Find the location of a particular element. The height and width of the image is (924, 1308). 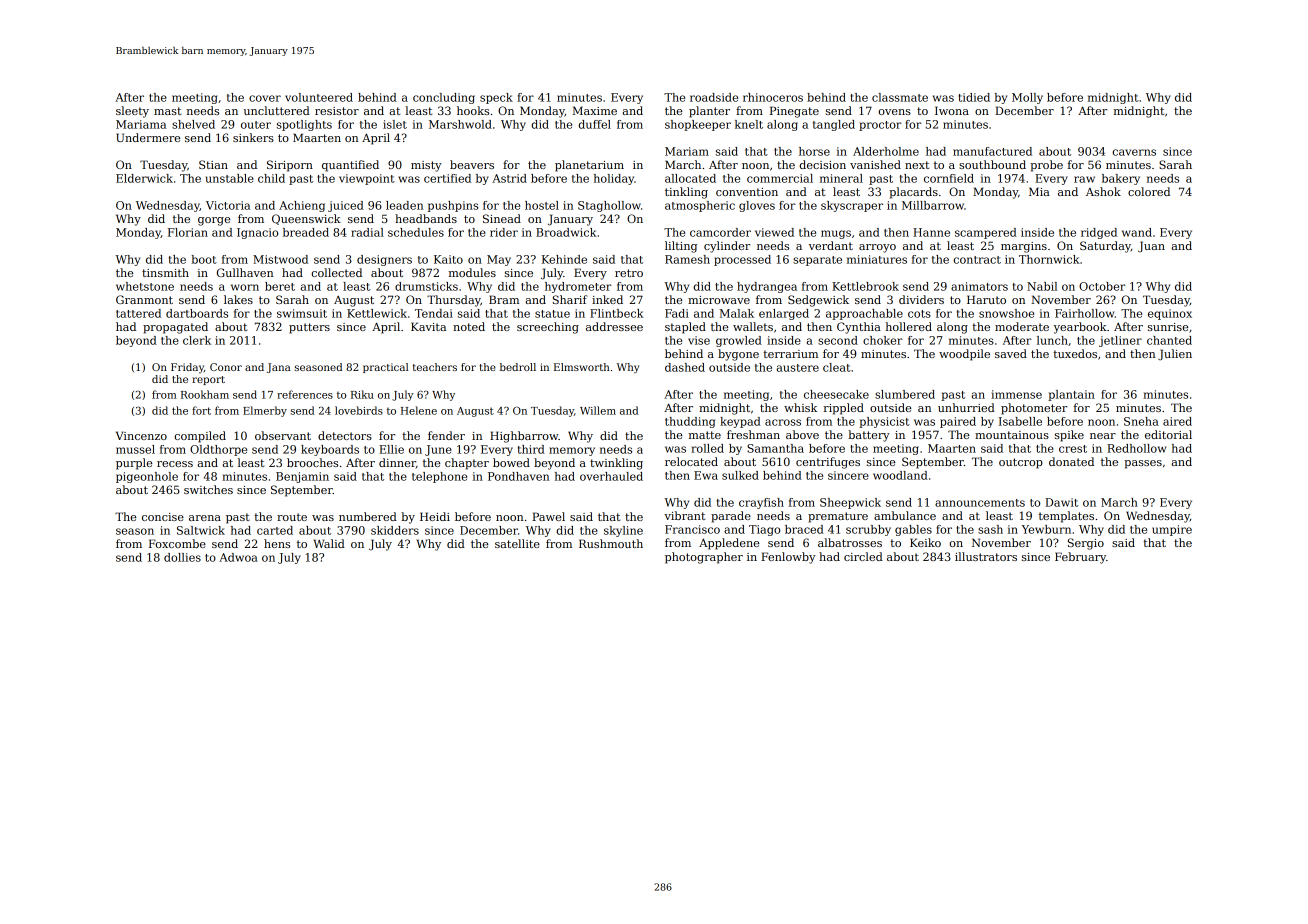

Adwoa is located at coordinates (238, 557).
